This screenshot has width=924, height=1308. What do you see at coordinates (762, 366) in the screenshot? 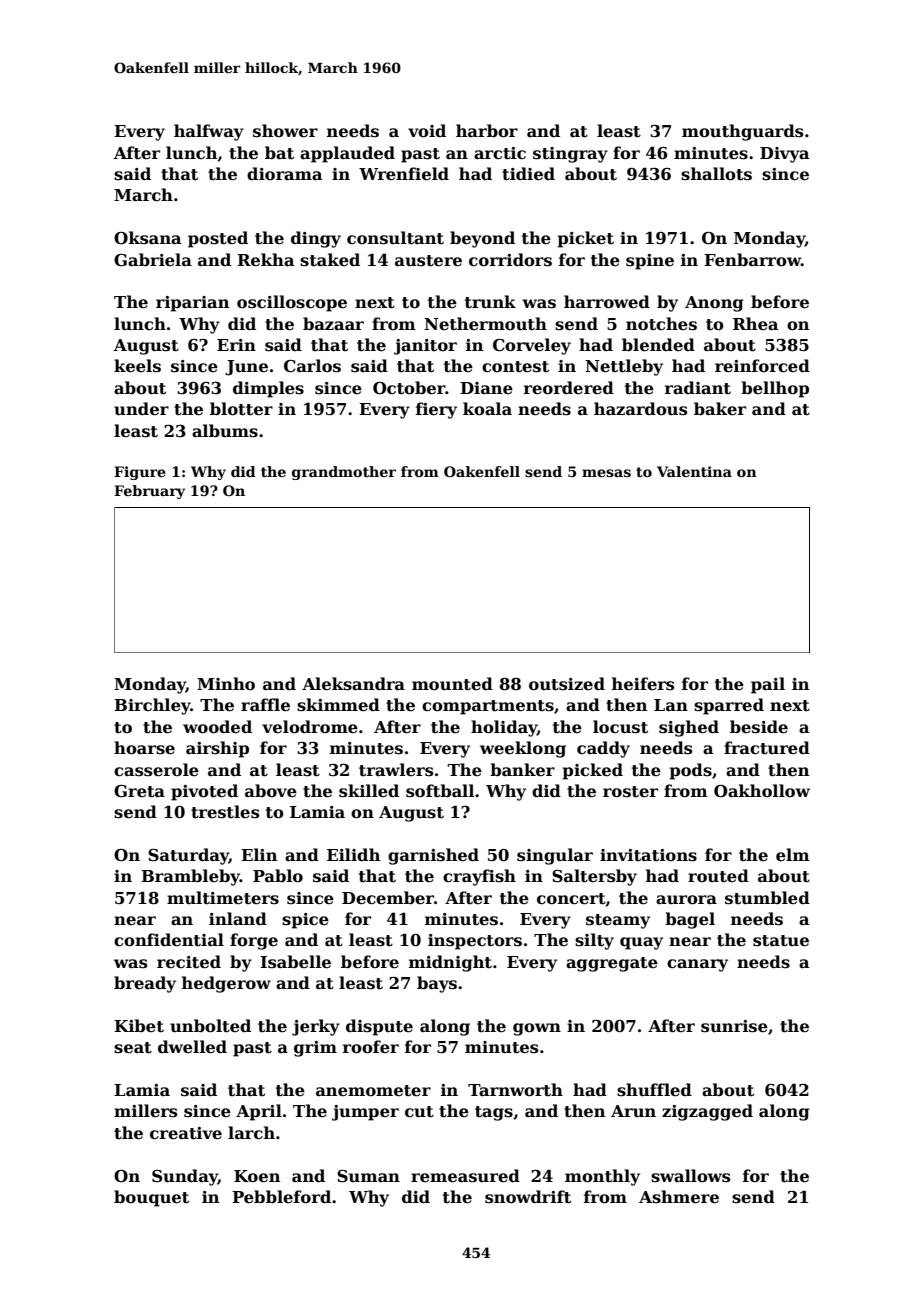
I see `reinforced` at bounding box center [762, 366].
